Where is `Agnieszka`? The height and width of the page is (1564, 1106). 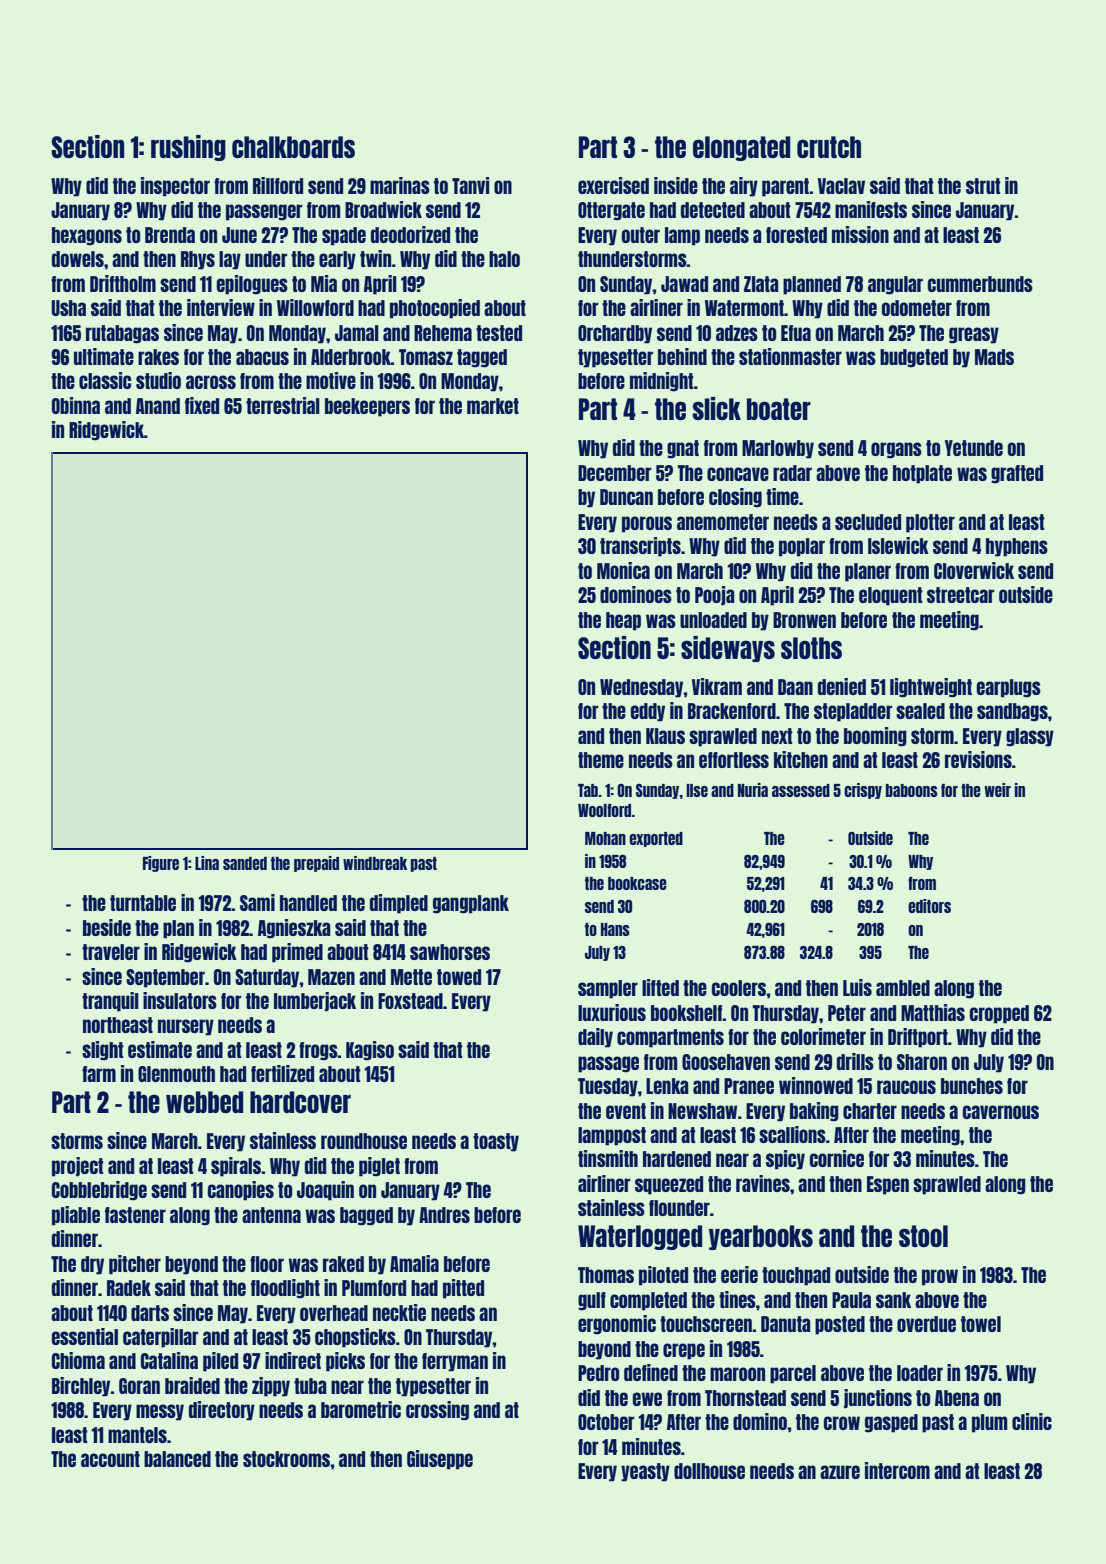
Agnieszka is located at coordinates (294, 929).
